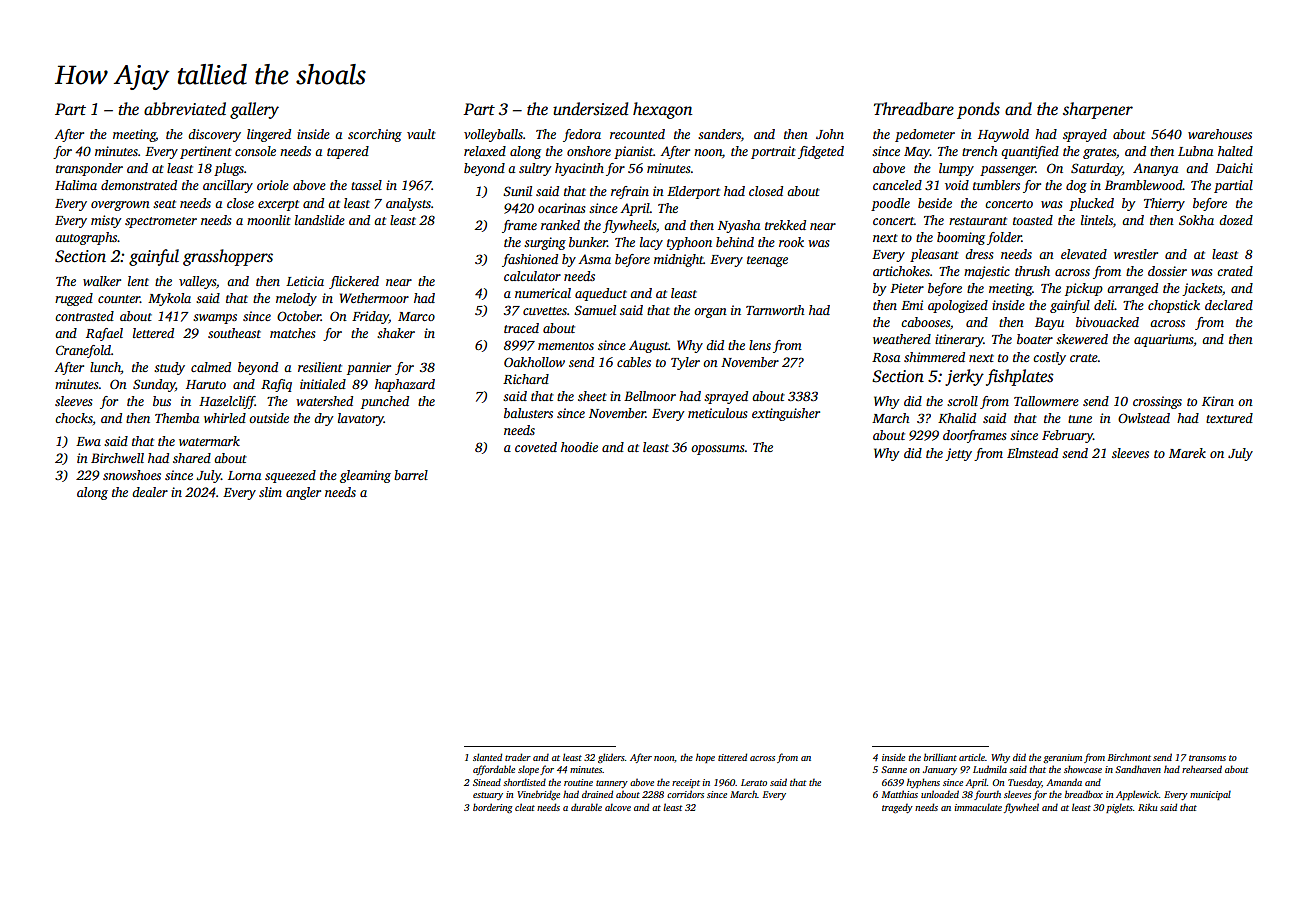 Image resolution: width=1308 pixels, height=924 pixels. What do you see at coordinates (296, 299) in the screenshot?
I see `melody` at bounding box center [296, 299].
